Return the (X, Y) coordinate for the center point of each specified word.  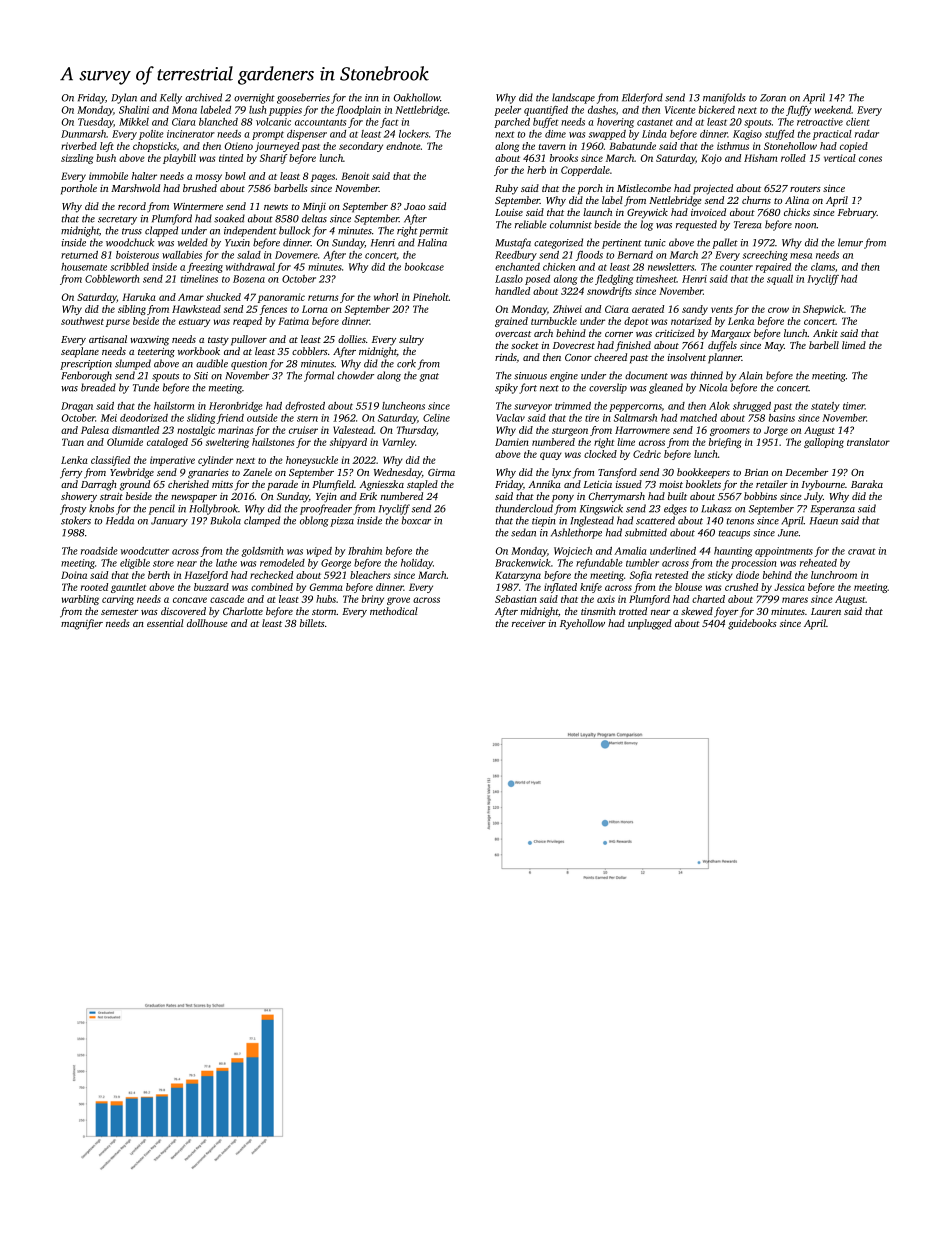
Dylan (124, 98)
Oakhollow (417, 97)
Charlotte (243, 611)
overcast (513, 334)
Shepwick (823, 310)
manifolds (724, 98)
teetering (156, 353)
